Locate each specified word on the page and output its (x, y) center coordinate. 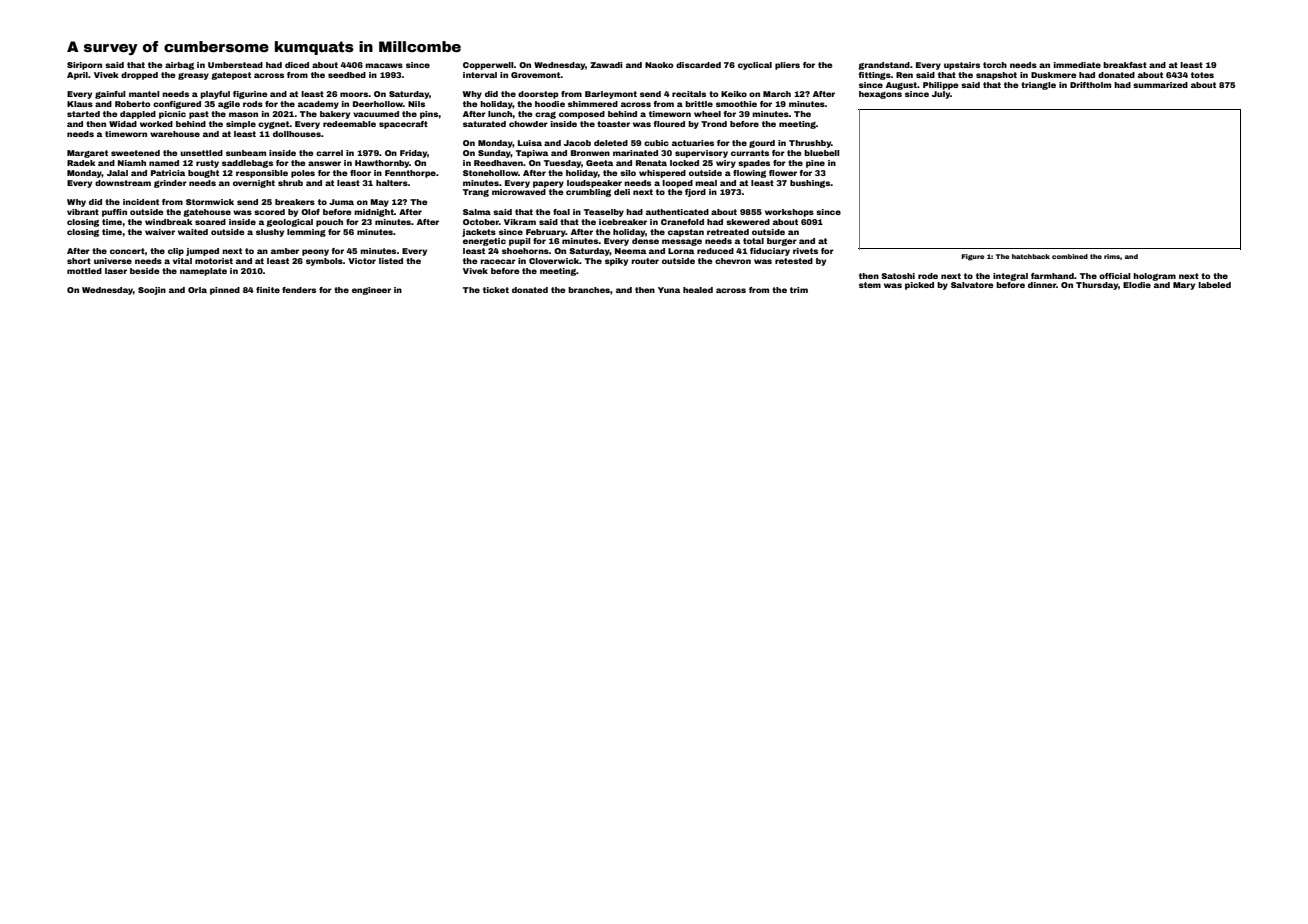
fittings (874, 76)
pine (815, 164)
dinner (1042, 285)
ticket (496, 290)
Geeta (599, 163)
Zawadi (606, 65)
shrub (290, 183)
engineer (371, 291)
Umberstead (235, 65)
